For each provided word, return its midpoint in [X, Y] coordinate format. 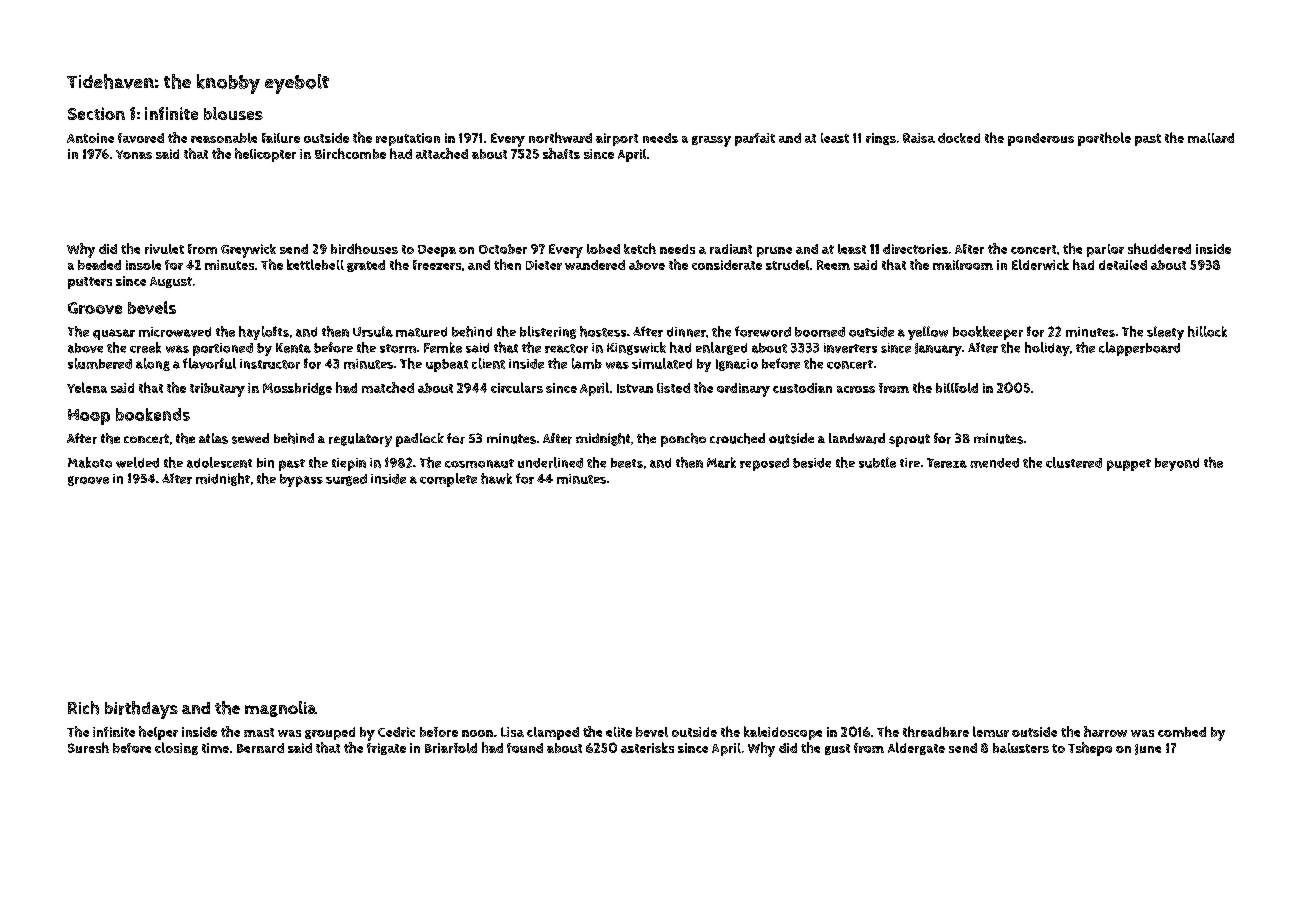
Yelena [87, 387]
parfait [755, 139]
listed [673, 388]
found [525, 748]
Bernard [260, 748]
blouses [233, 113]
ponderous [1041, 139]
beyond [1177, 464]
